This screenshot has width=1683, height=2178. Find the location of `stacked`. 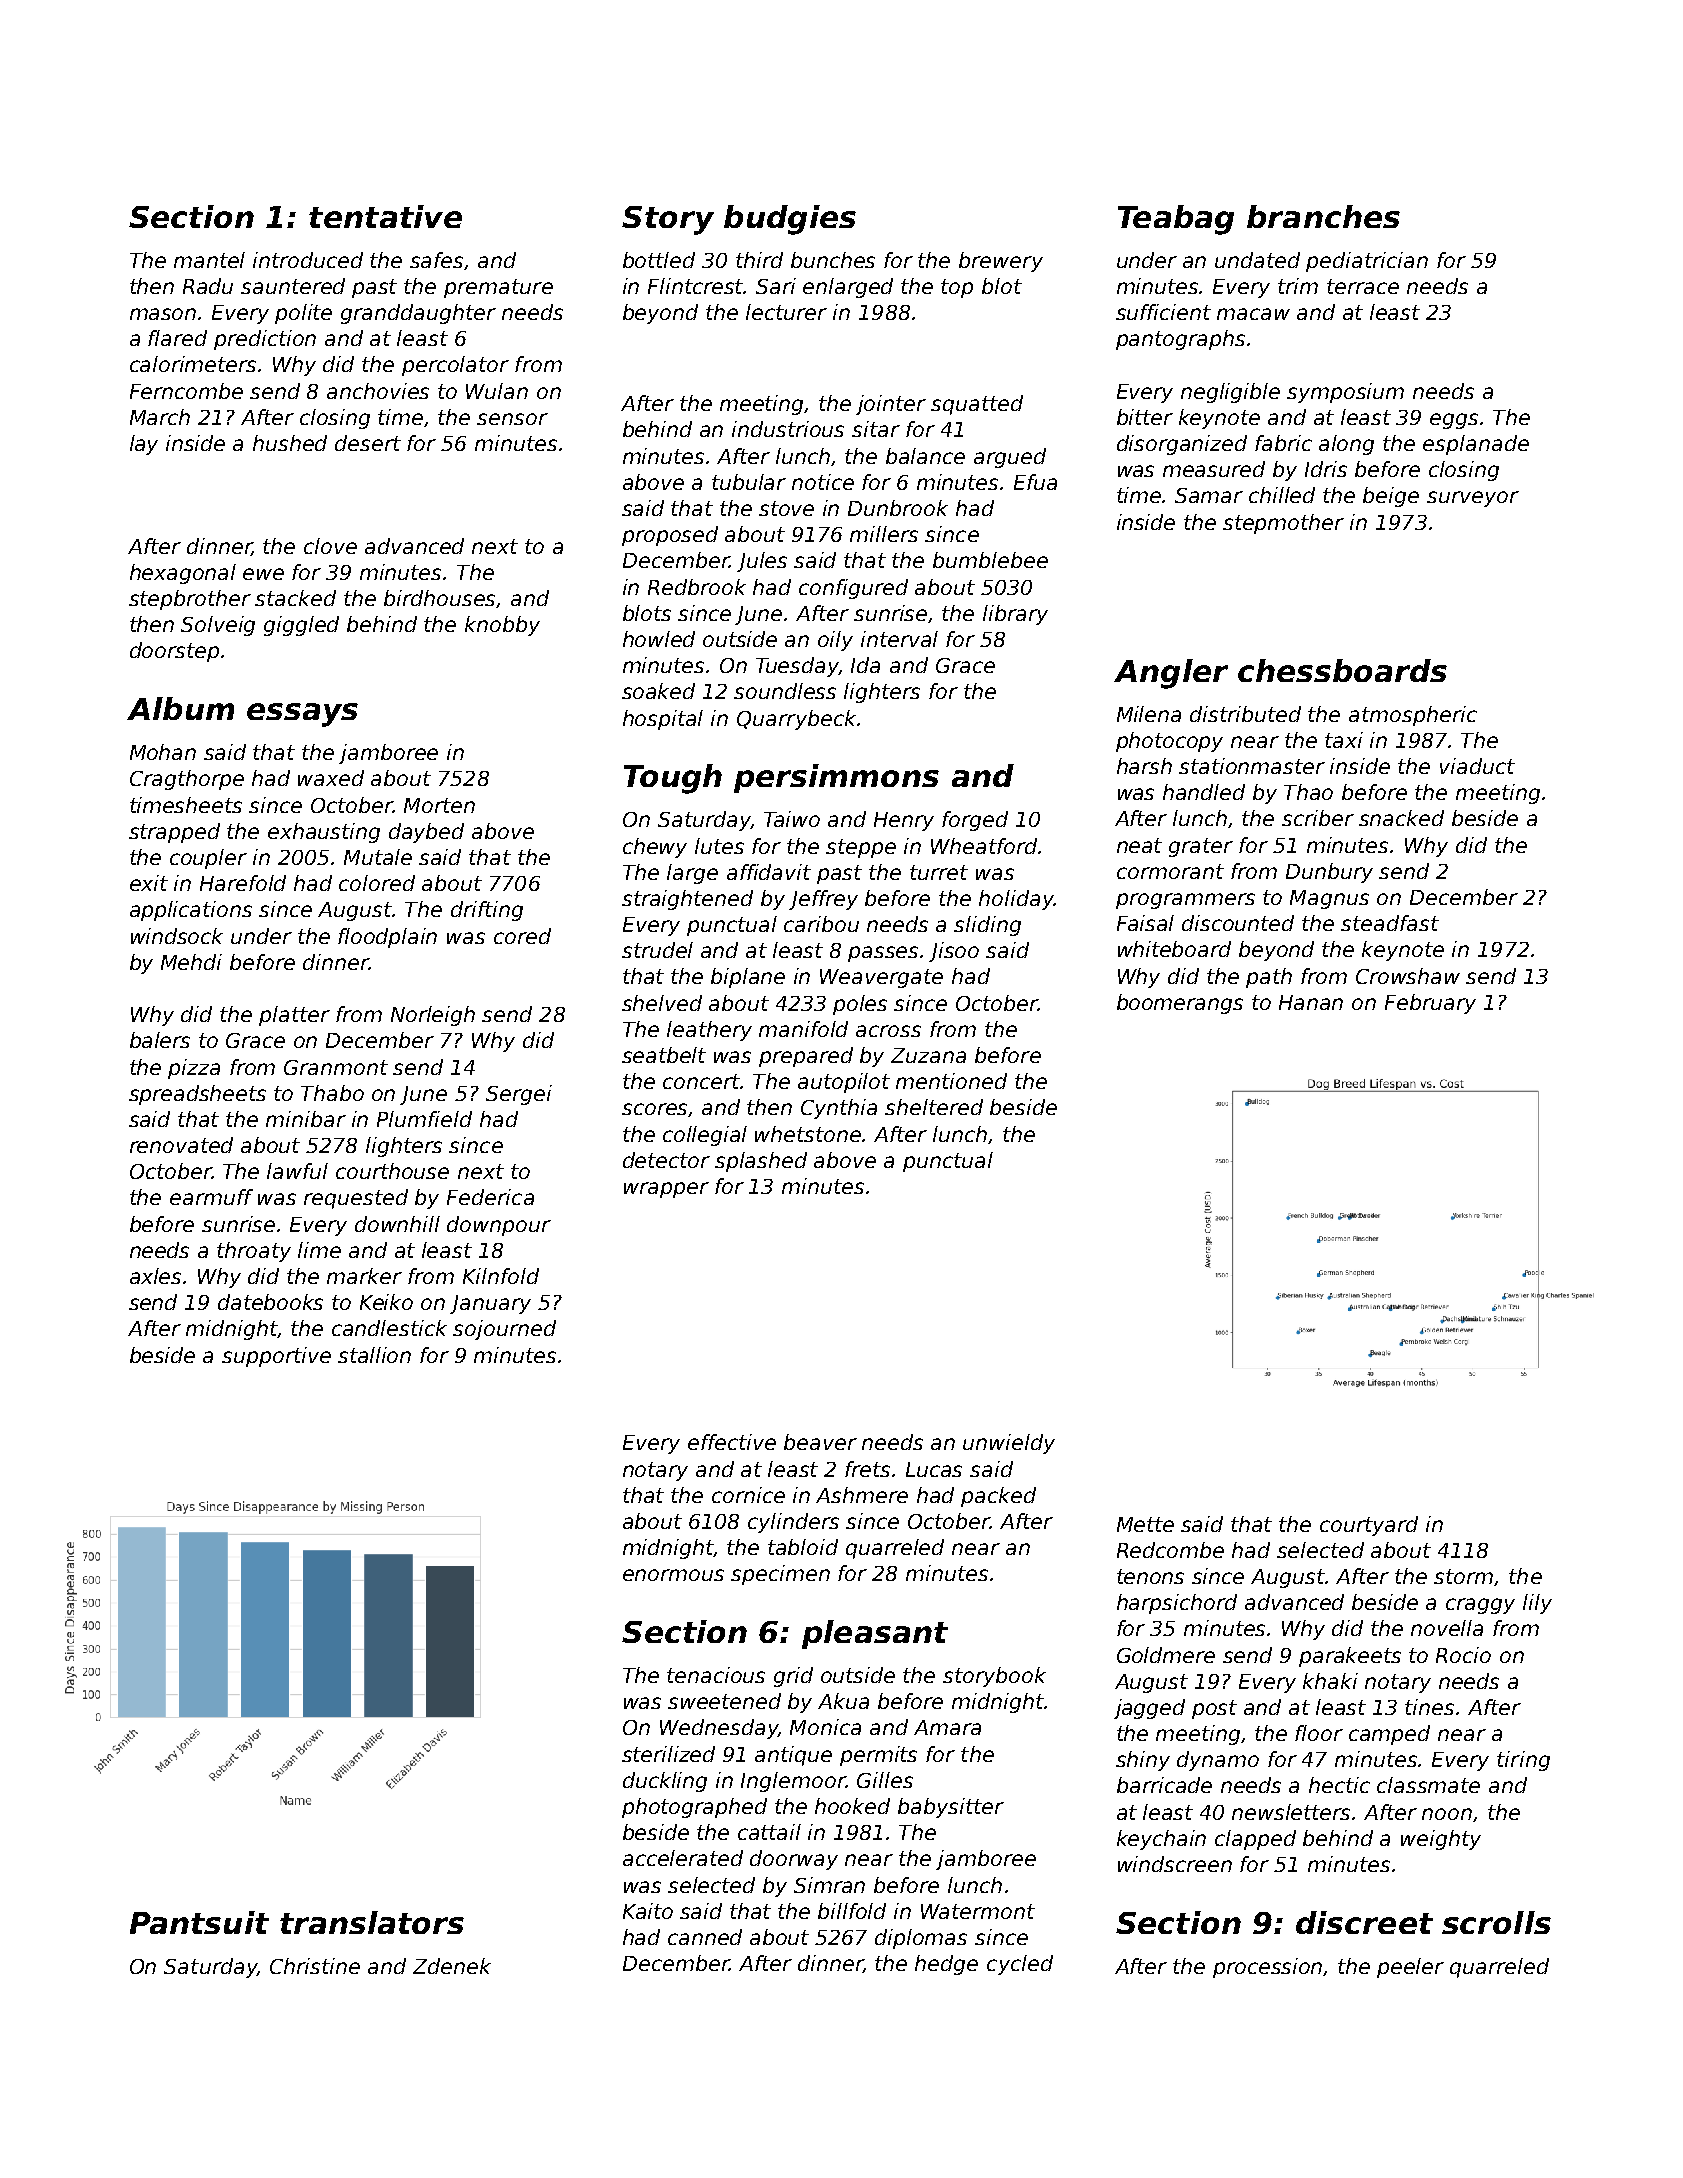

stacked is located at coordinates (295, 598).
